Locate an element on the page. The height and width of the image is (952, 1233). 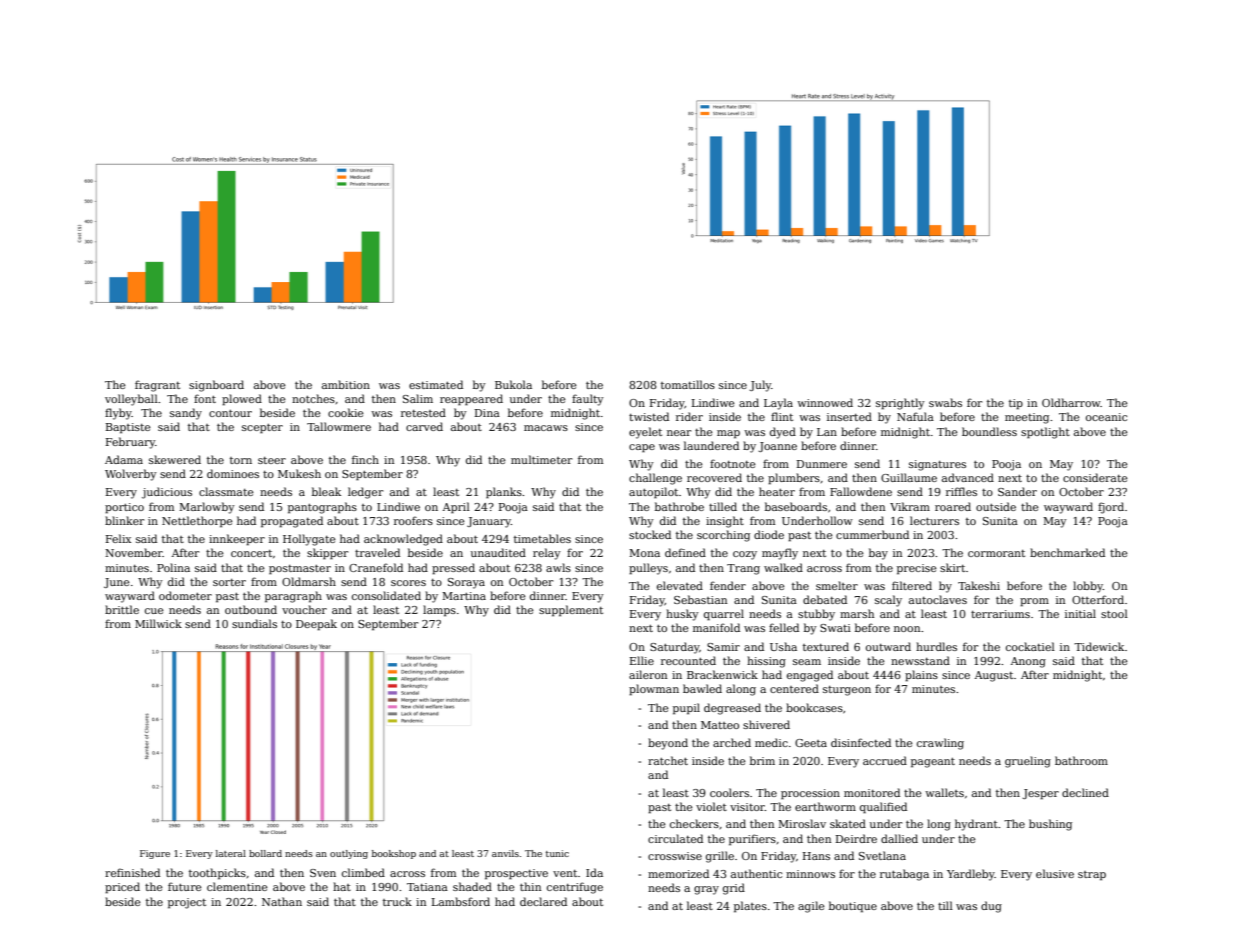
swabs is located at coordinates (945, 402).
